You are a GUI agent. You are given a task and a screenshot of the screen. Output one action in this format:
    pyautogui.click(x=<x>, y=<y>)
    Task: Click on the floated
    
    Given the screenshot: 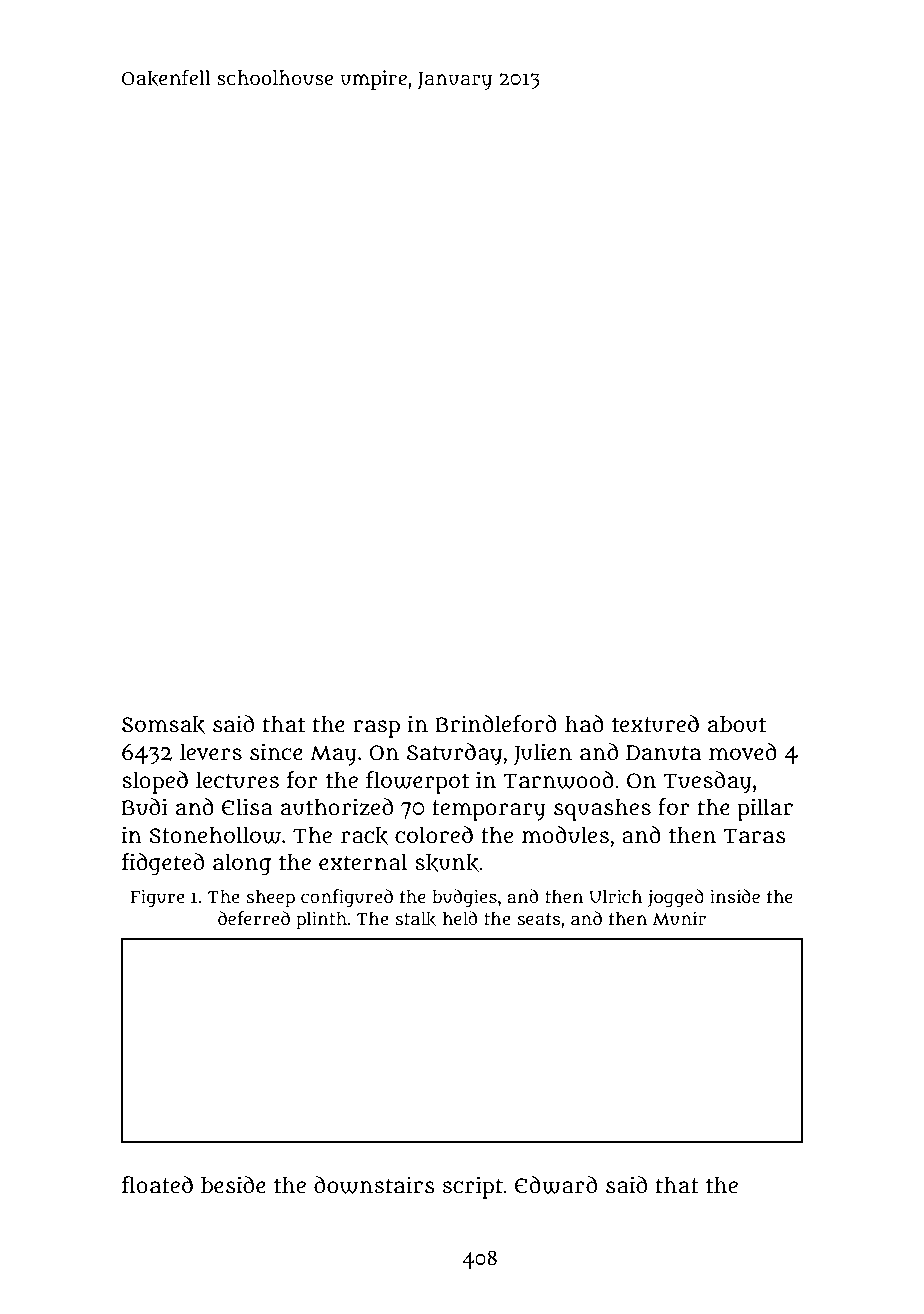 What is the action you would take?
    pyautogui.click(x=157, y=1185)
